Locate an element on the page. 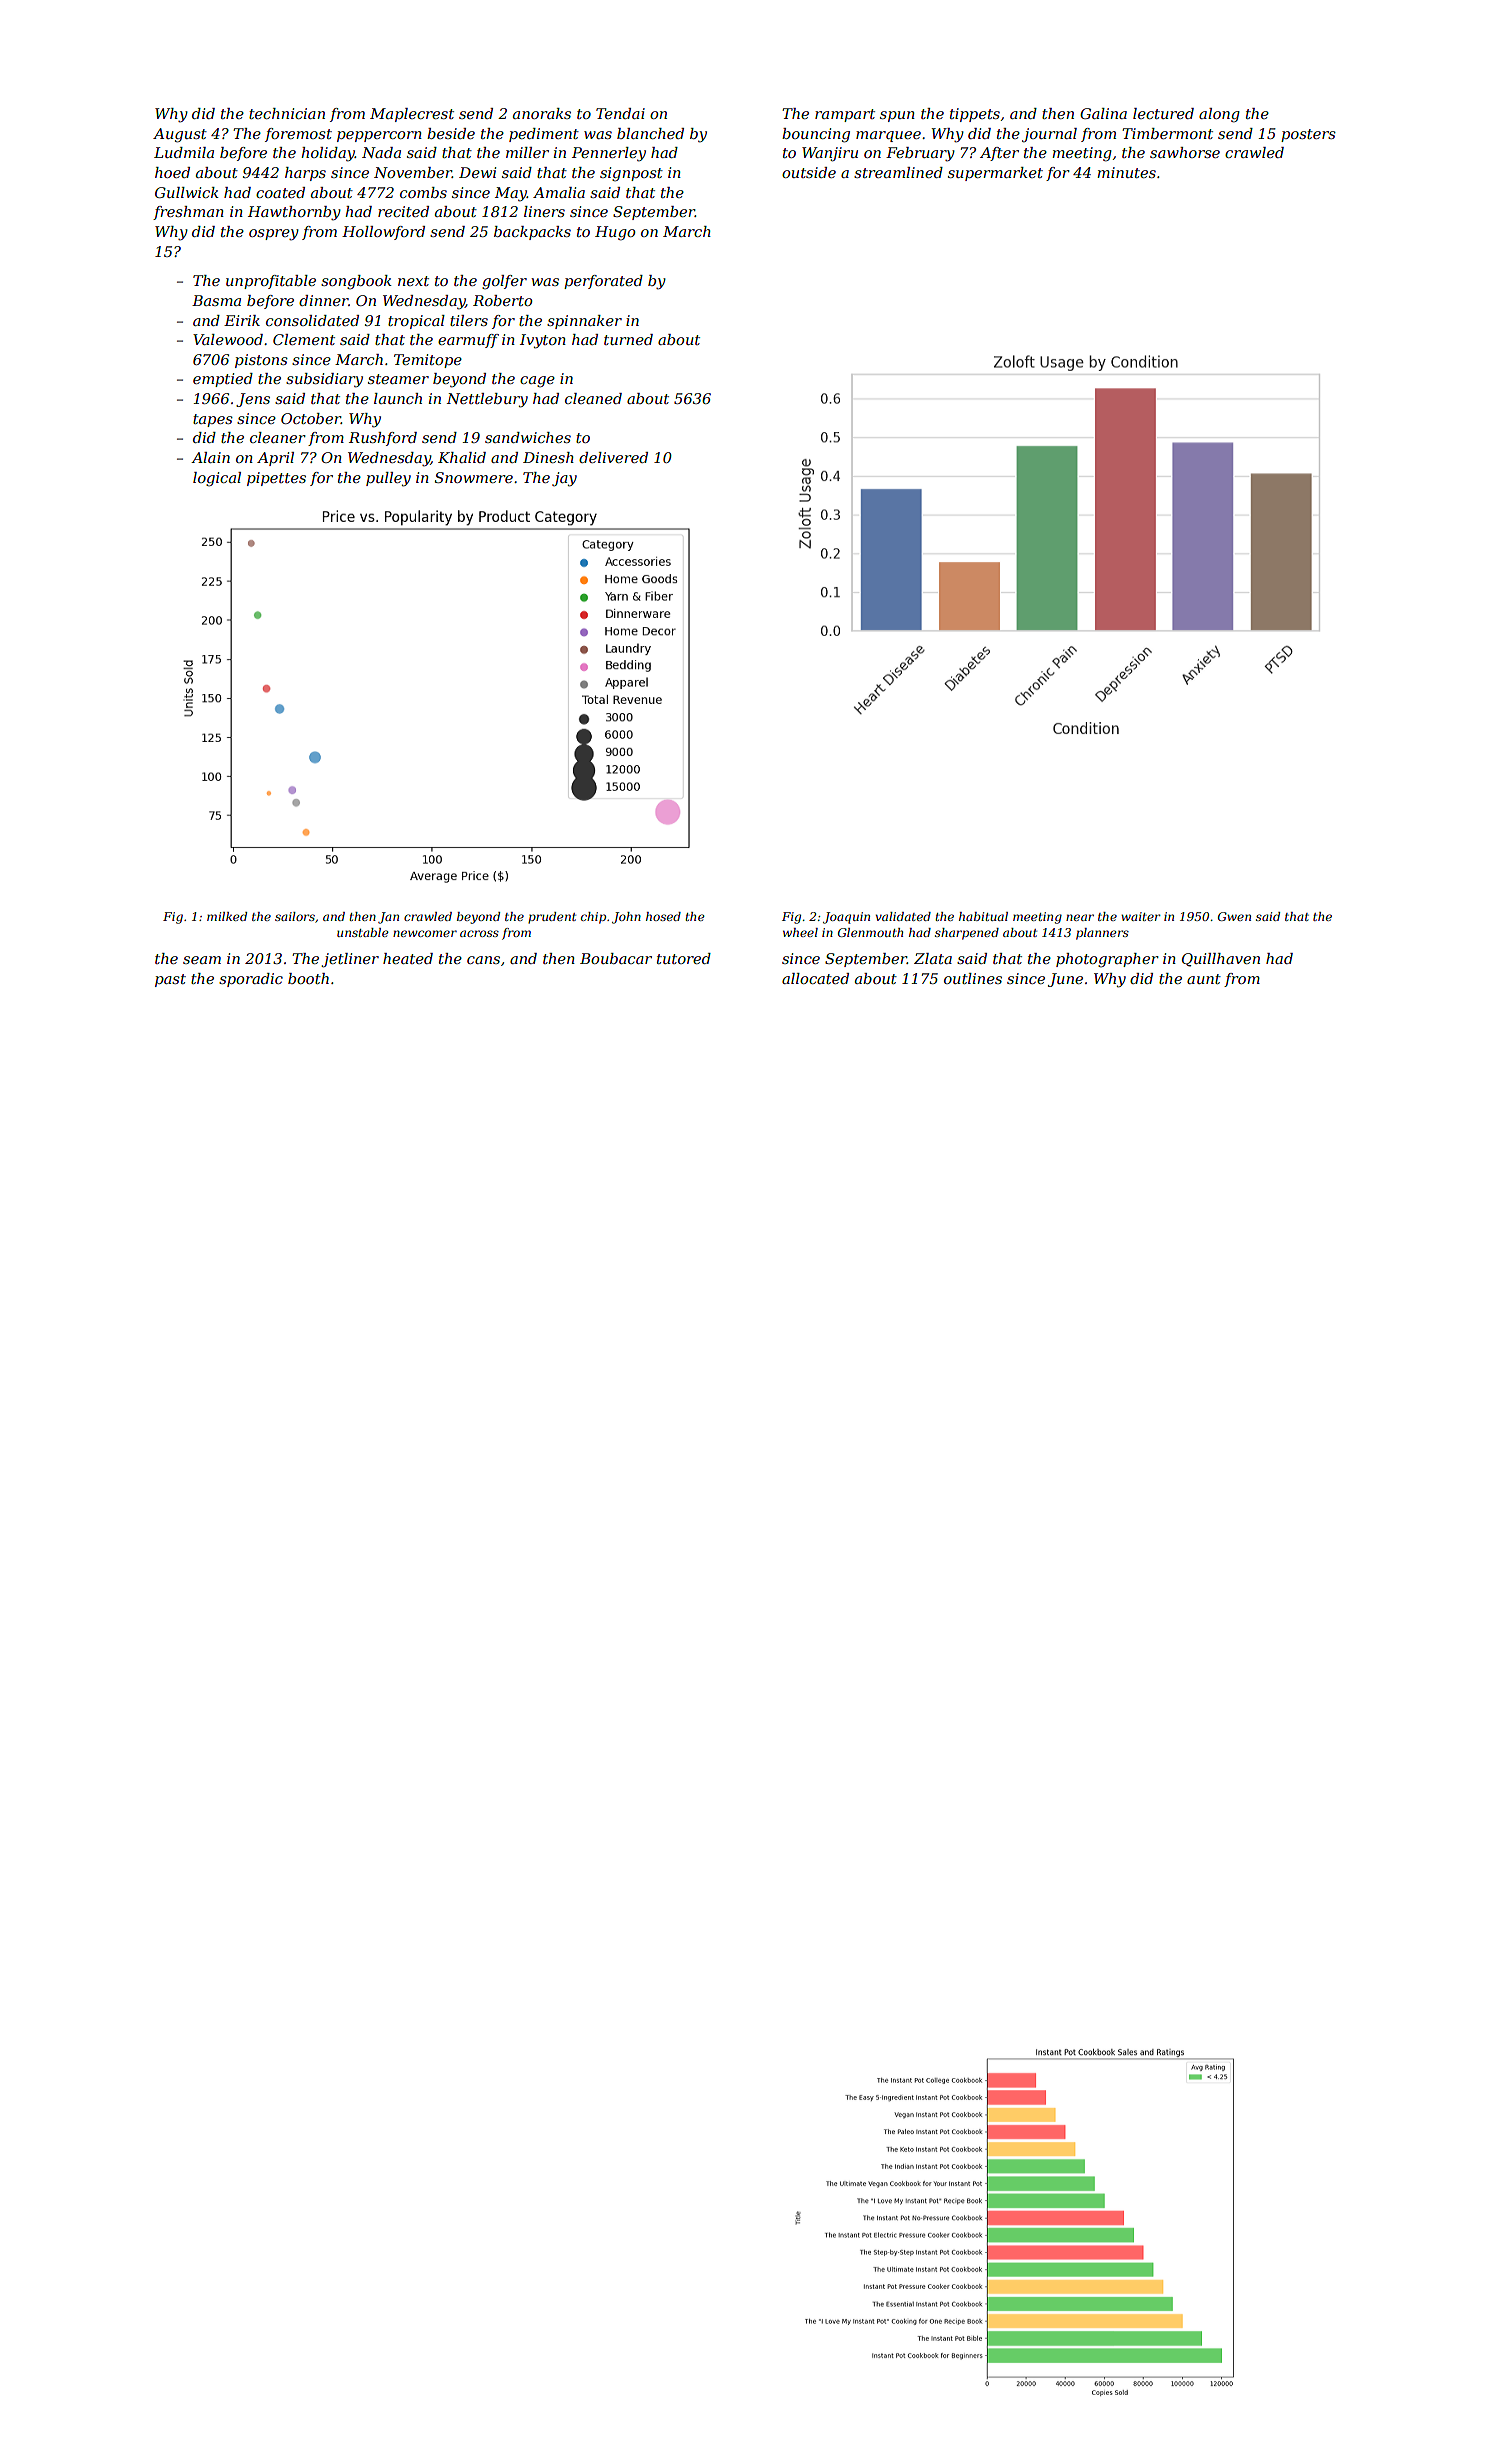 The width and height of the image is (1496, 2464). Joaquin is located at coordinates (846, 918).
